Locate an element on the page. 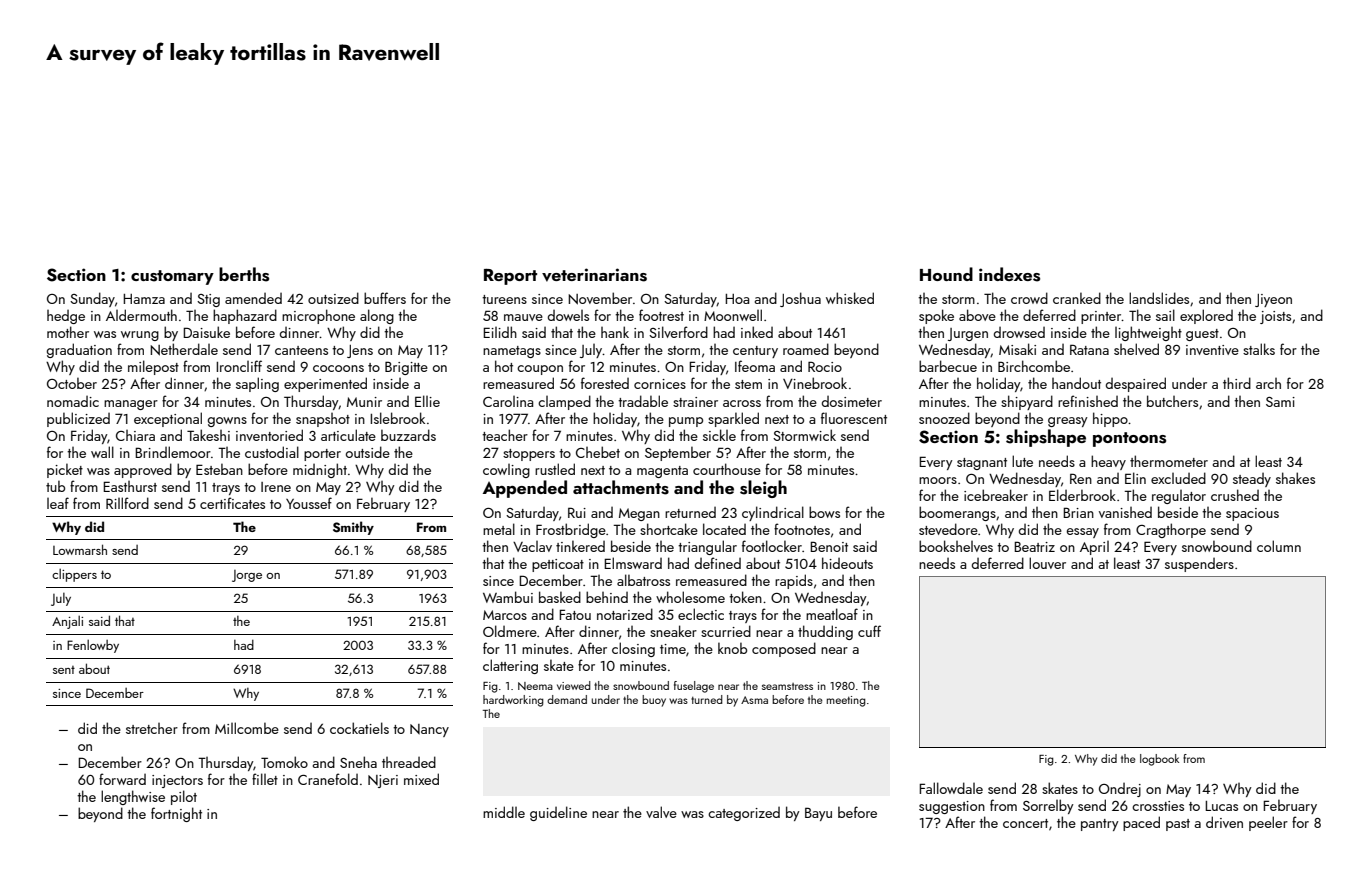  berths is located at coordinates (244, 274).
